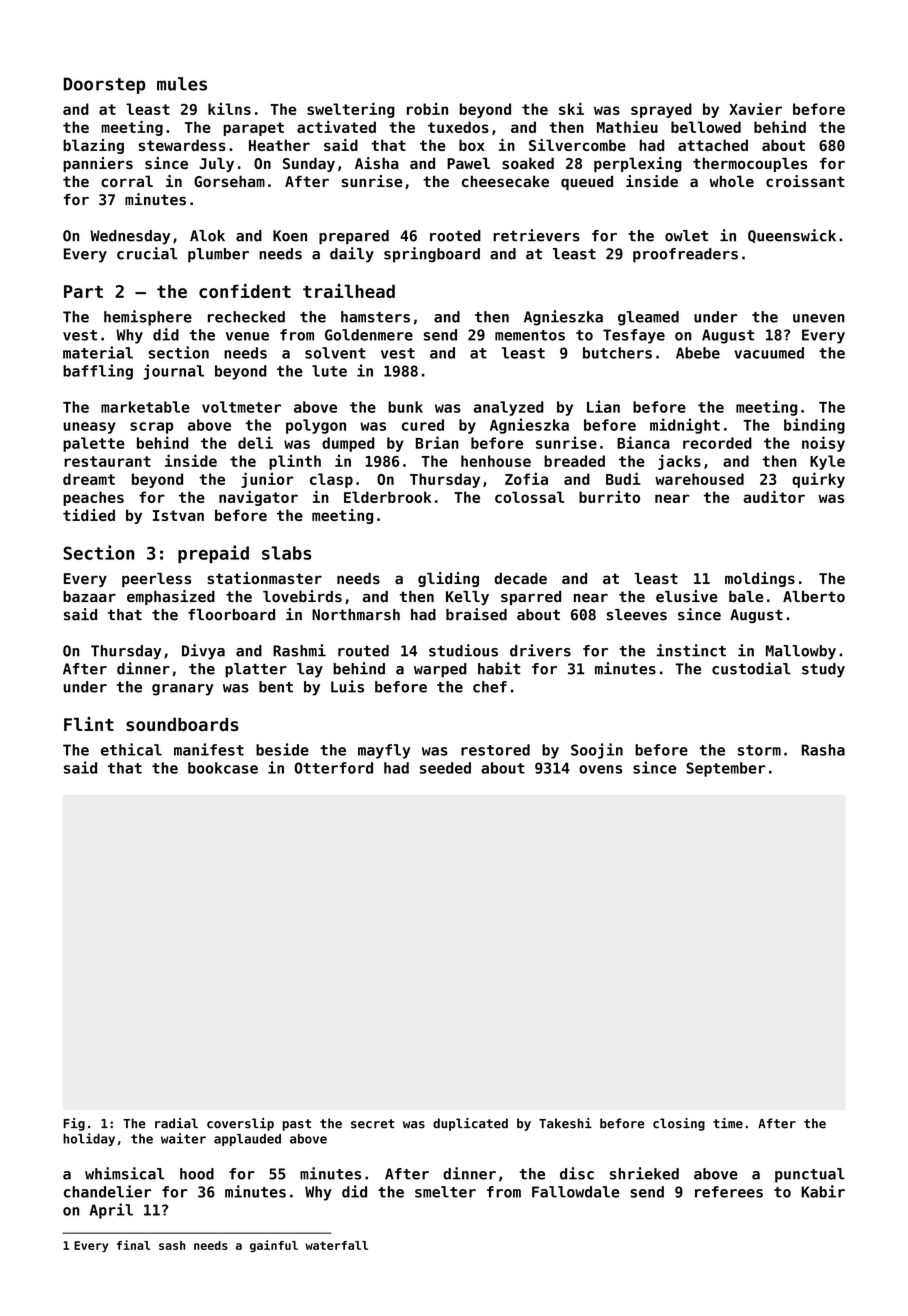 This page has width=908, height=1316. I want to click on lute, so click(329, 371).
